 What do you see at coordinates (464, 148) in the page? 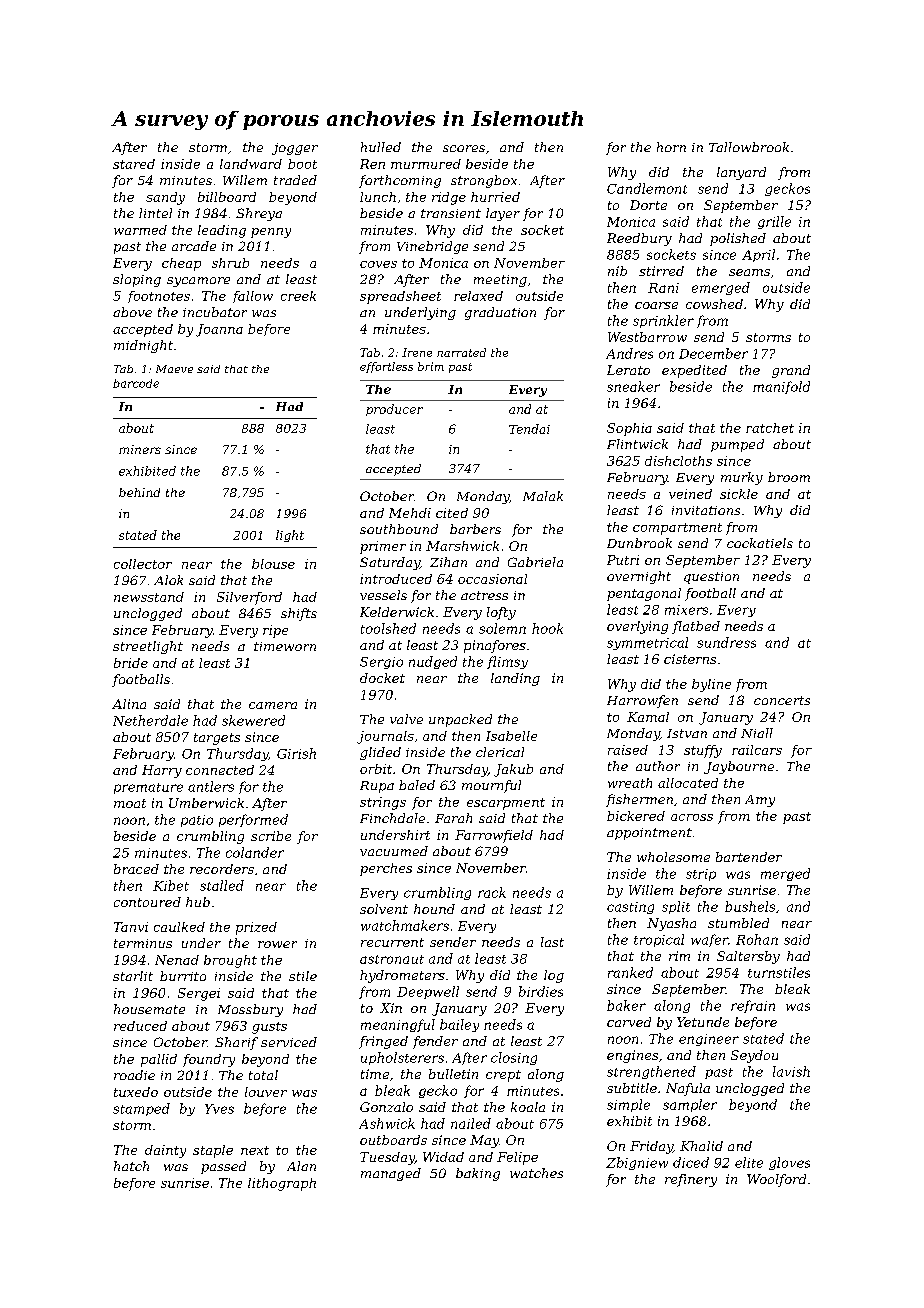
I see `scores` at bounding box center [464, 148].
